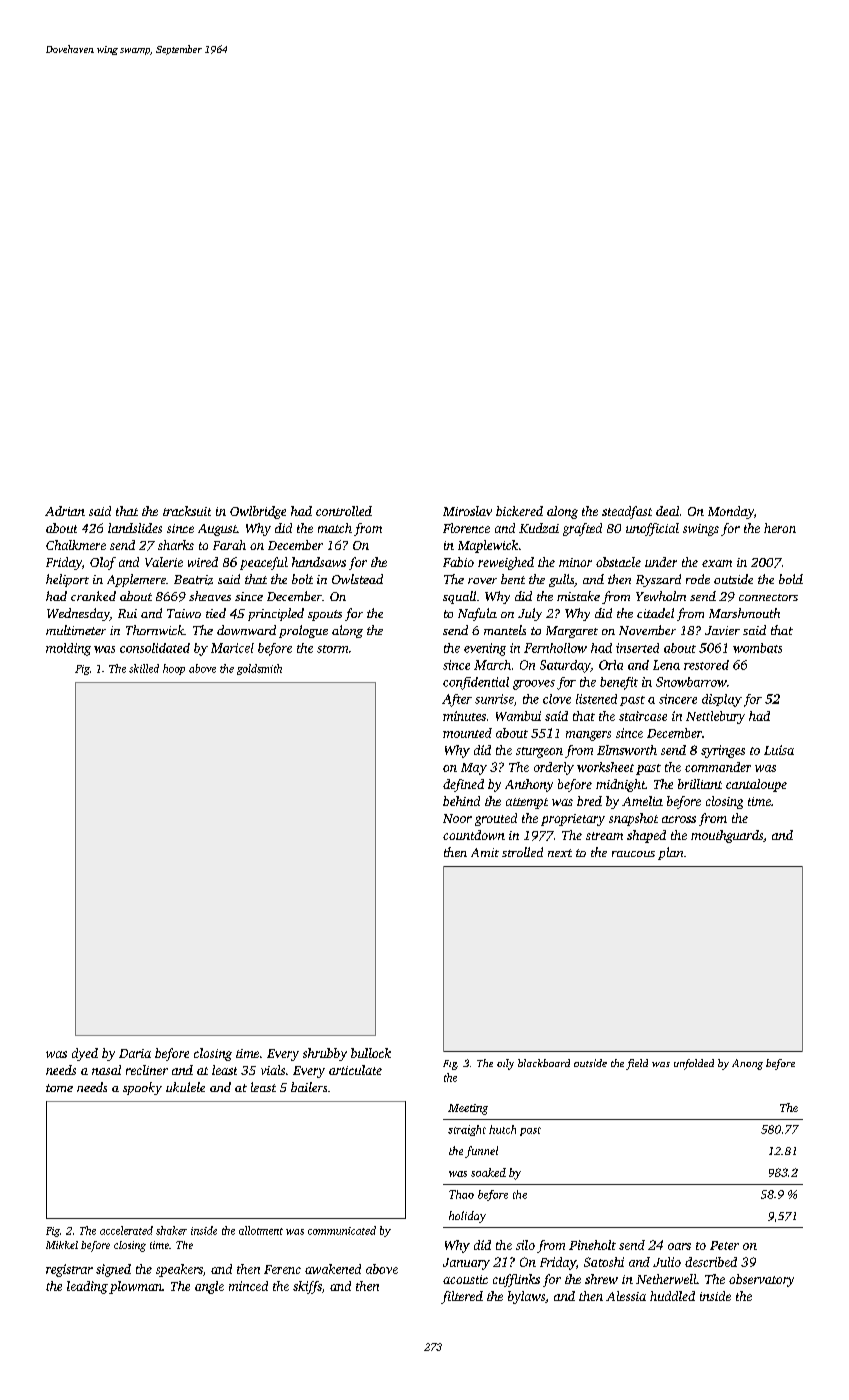 The height and width of the screenshot is (1400, 849). Describe the element at coordinates (259, 669) in the screenshot. I see `goldsmith` at that location.
